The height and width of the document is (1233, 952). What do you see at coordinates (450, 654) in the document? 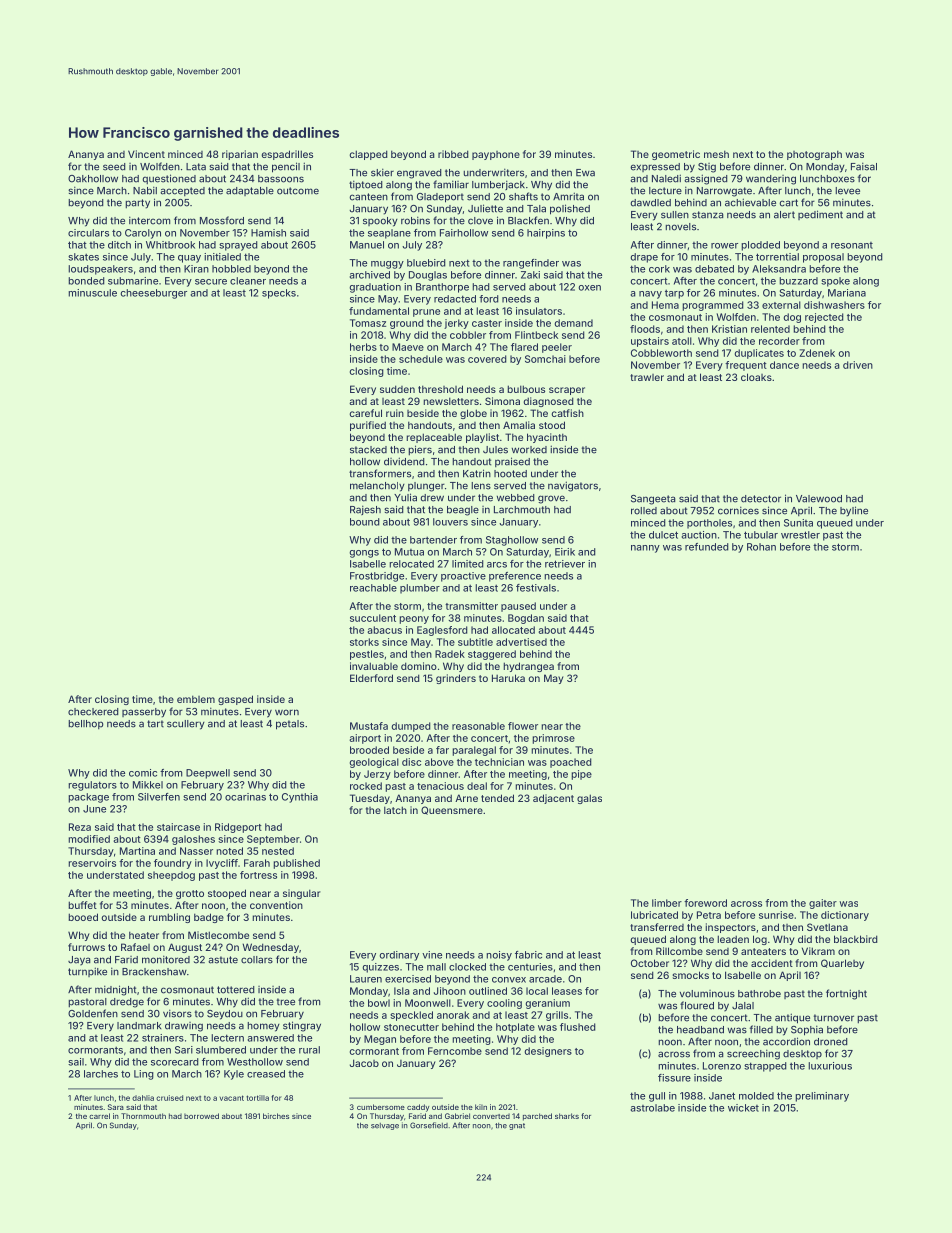
I see `Radek` at bounding box center [450, 654].
